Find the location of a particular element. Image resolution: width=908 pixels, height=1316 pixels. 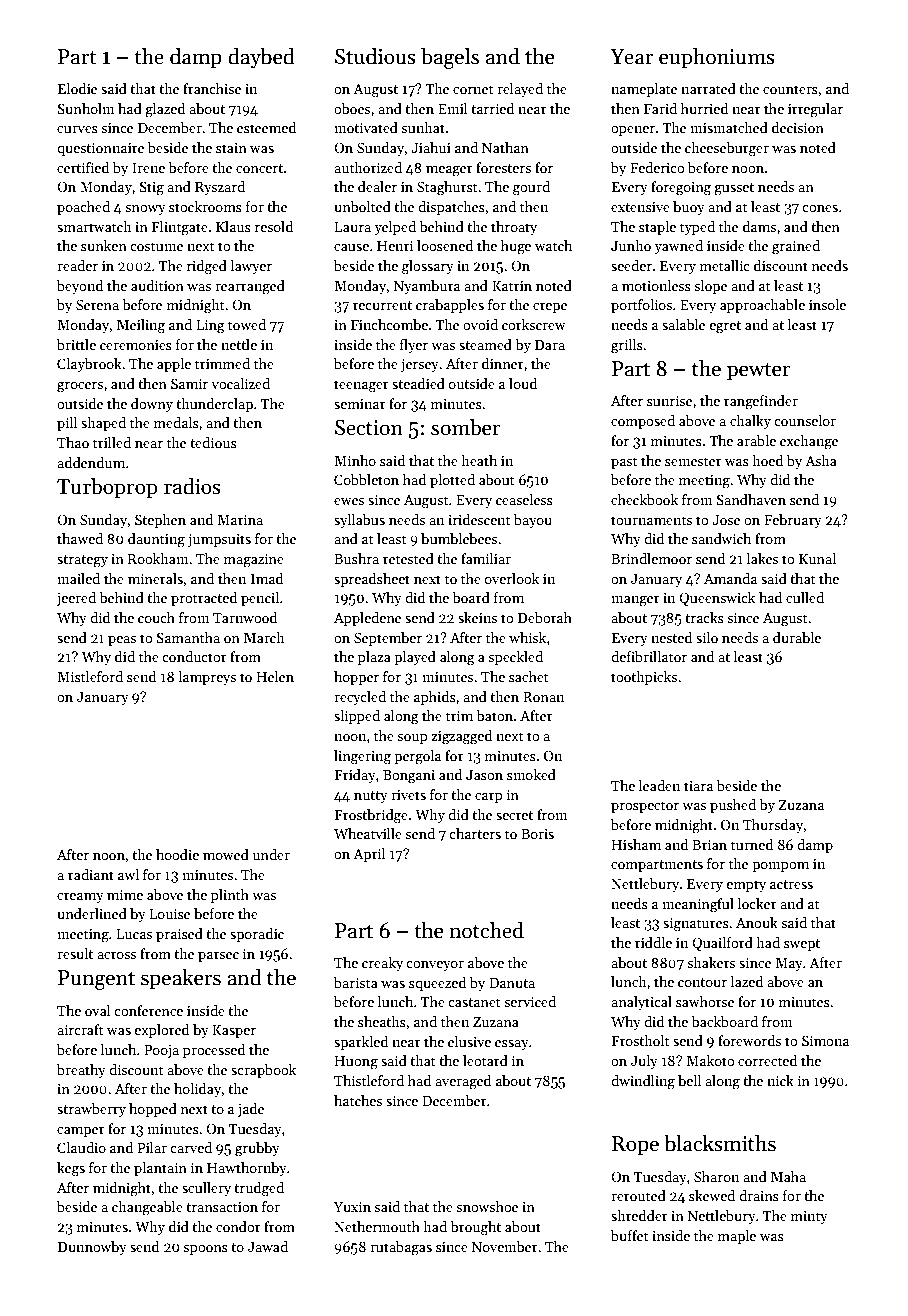

skeins is located at coordinates (477, 617).
